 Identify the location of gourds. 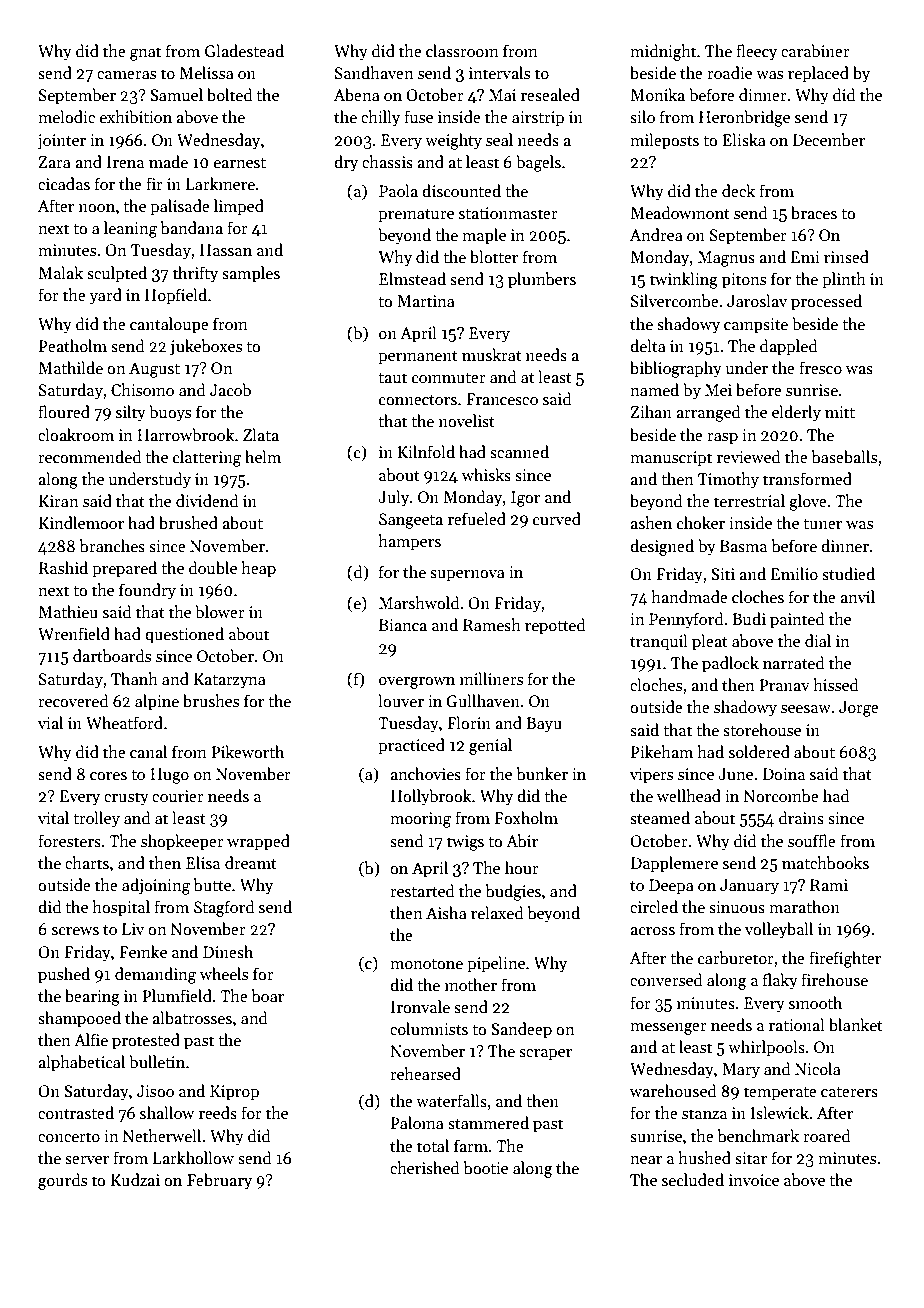
(62, 1181).
